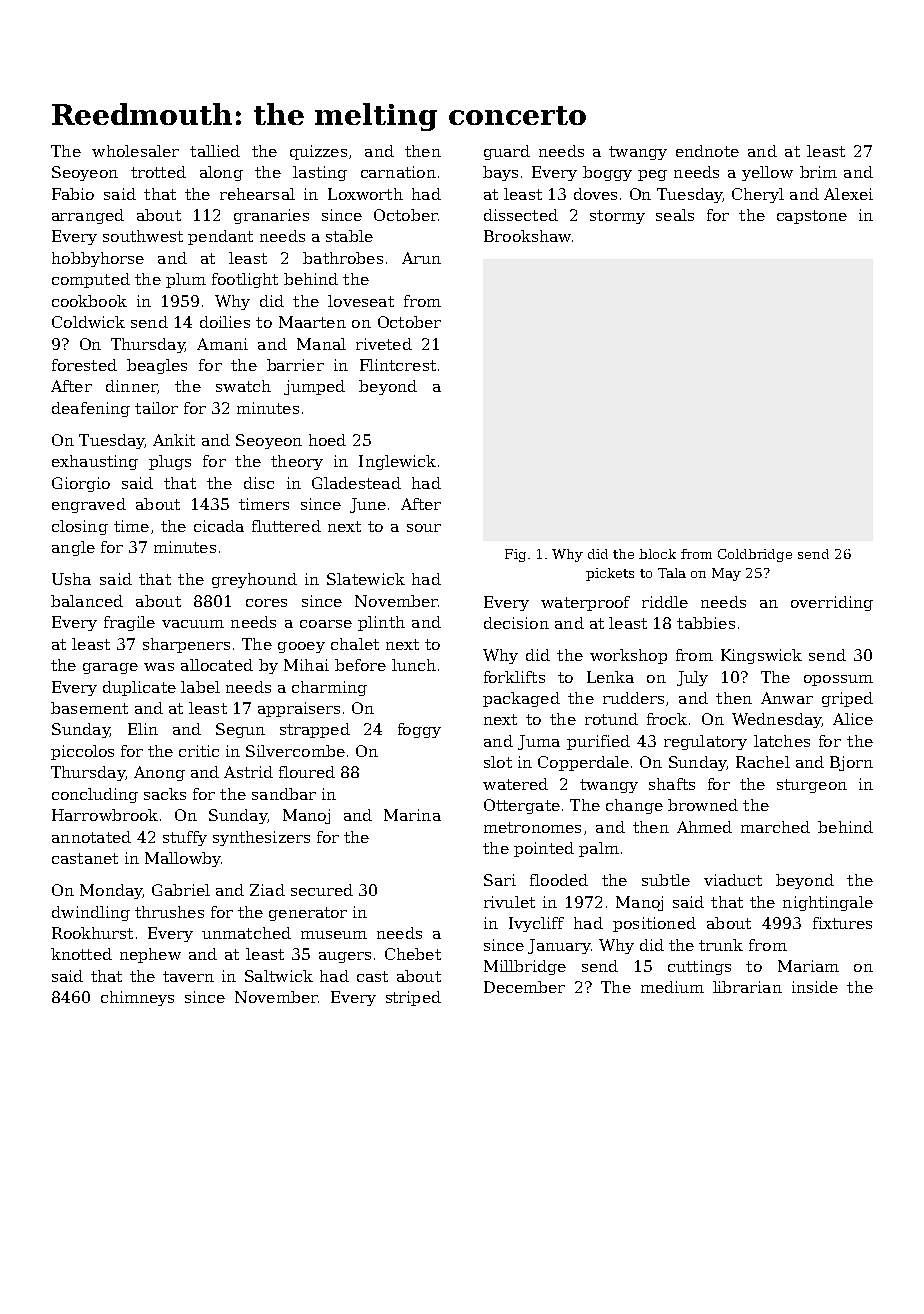 This screenshot has width=924, height=1314. I want to click on decision, so click(516, 623).
